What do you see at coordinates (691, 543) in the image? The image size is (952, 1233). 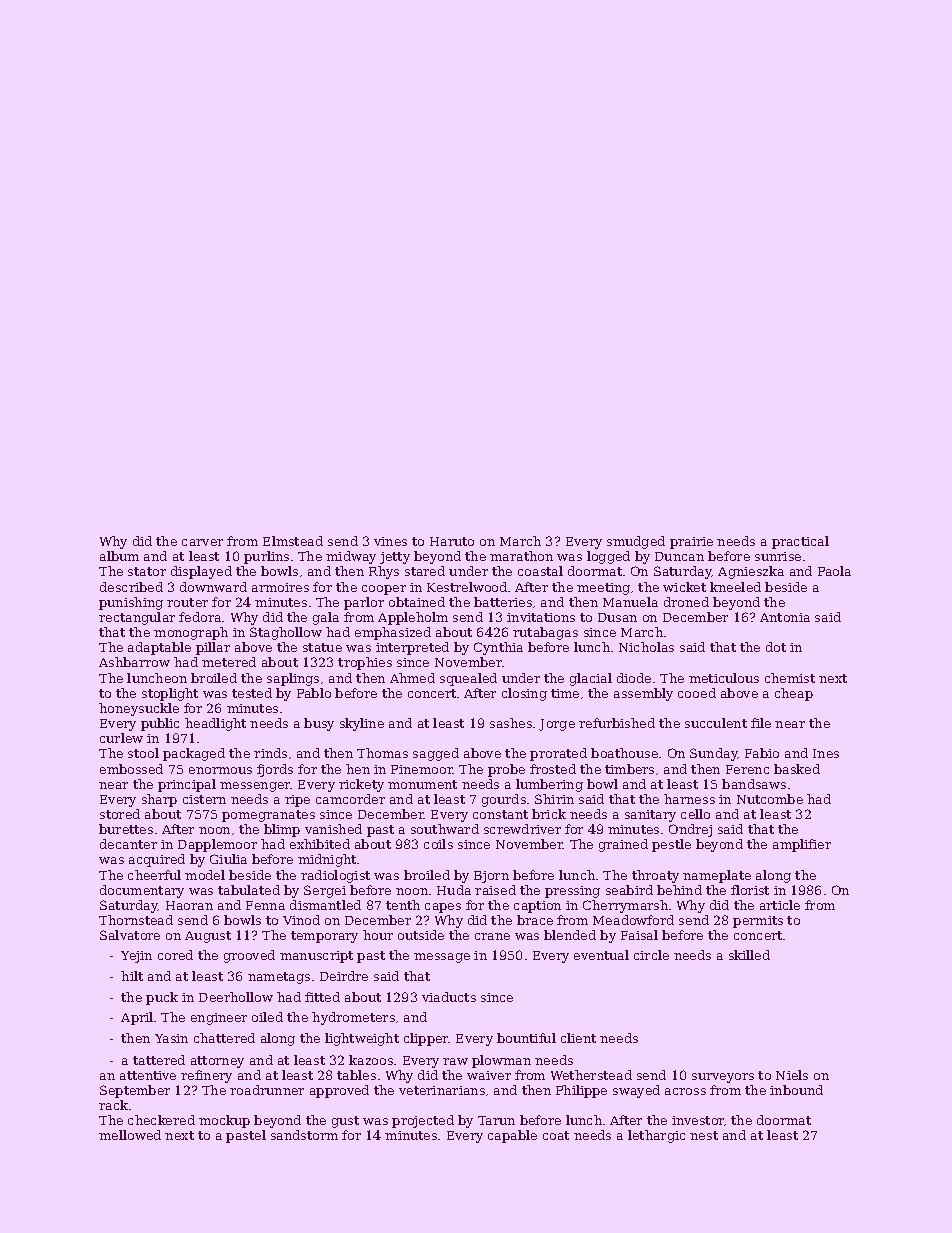 I see `prairie` at bounding box center [691, 543].
